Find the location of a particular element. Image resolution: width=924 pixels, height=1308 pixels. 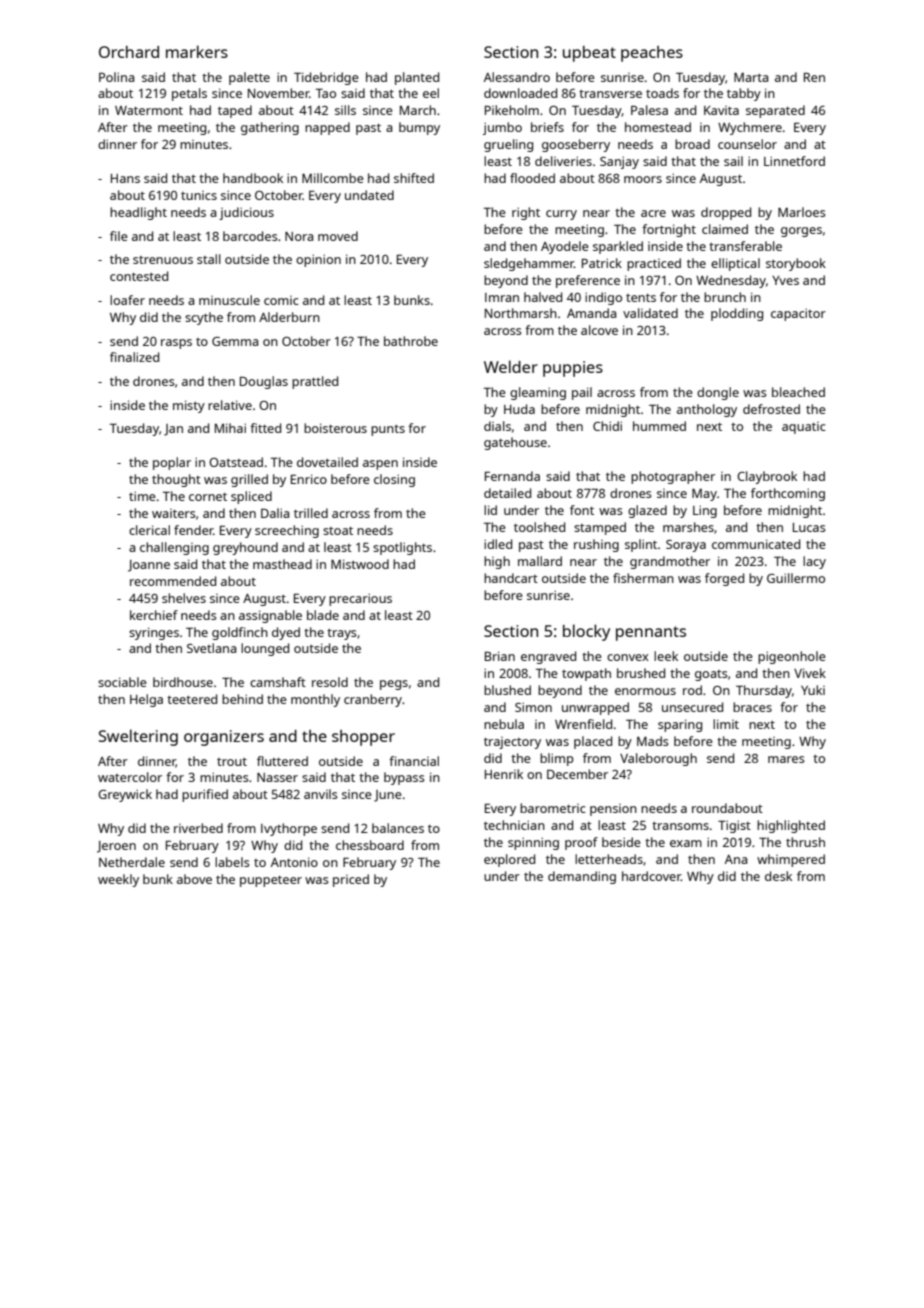

Lucas is located at coordinates (809, 527).
